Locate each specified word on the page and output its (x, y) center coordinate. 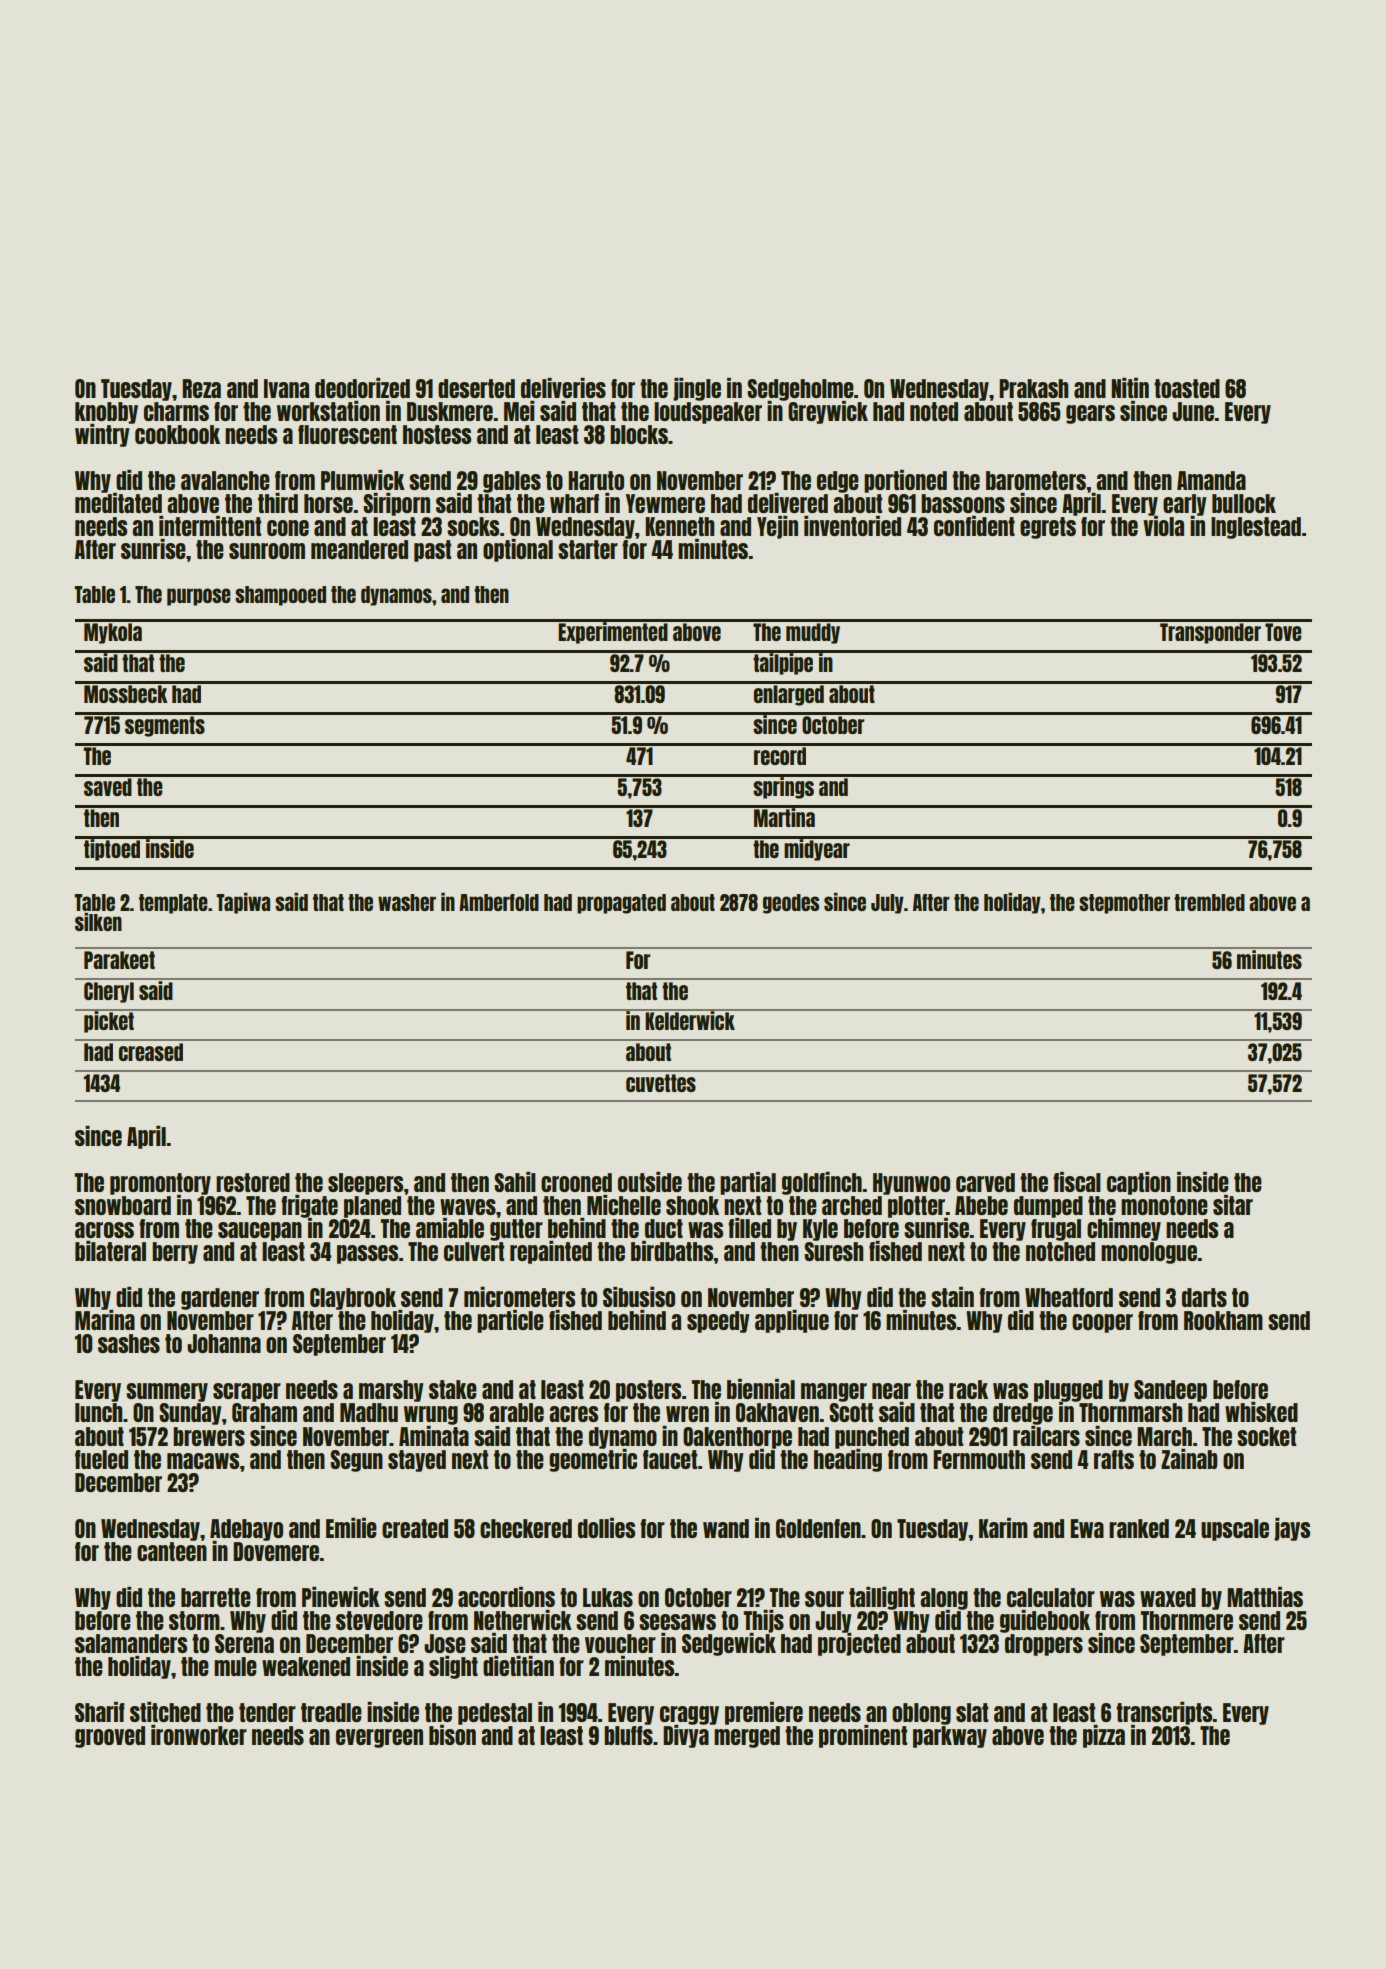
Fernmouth (979, 1459)
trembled (1209, 902)
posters (648, 1391)
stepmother (1124, 904)
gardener (220, 1299)
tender (267, 1712)
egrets (1048, 528)
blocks (639, 434)
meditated (118, 503)
